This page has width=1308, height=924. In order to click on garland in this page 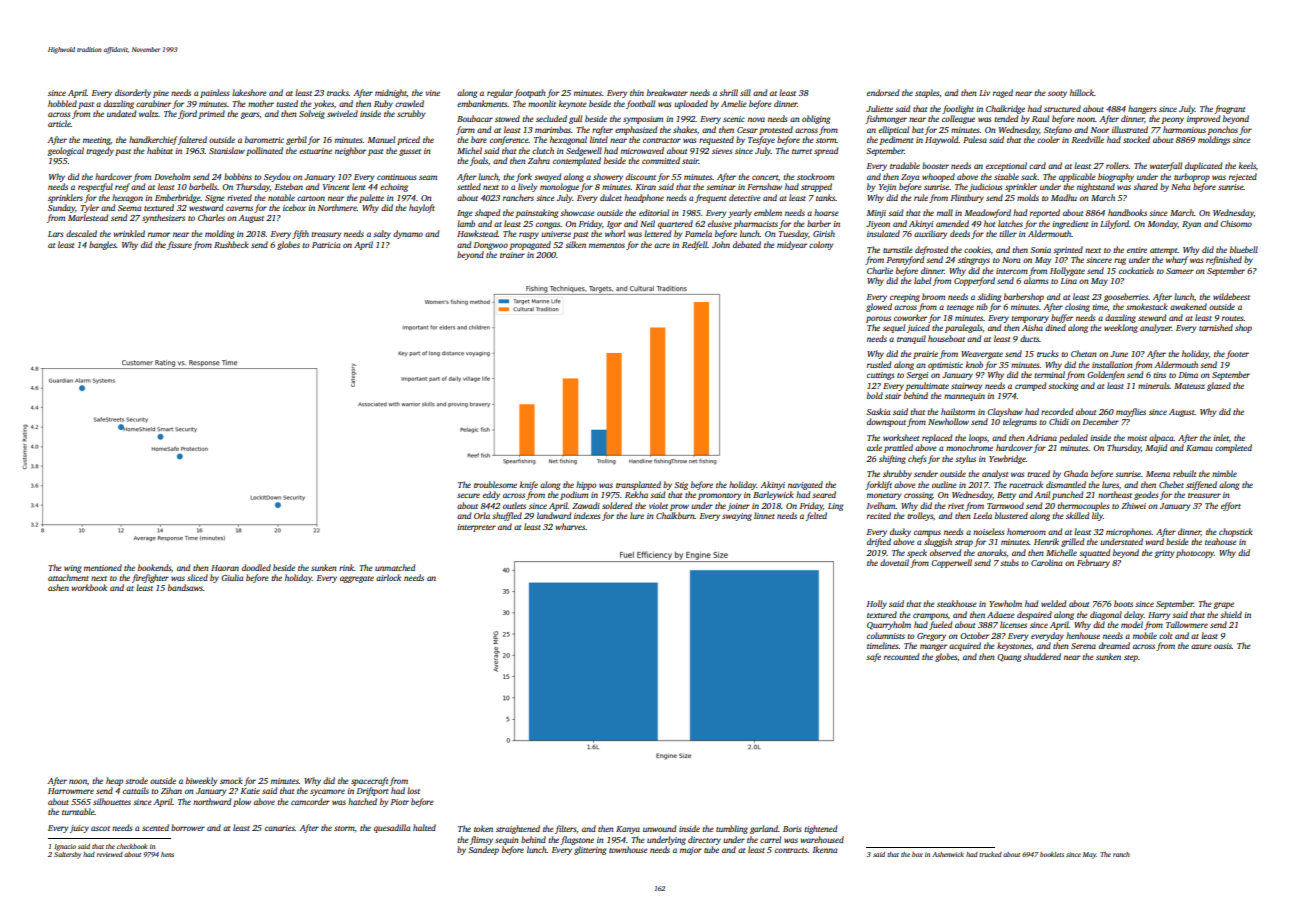, I will do `click(764, 829)`.
